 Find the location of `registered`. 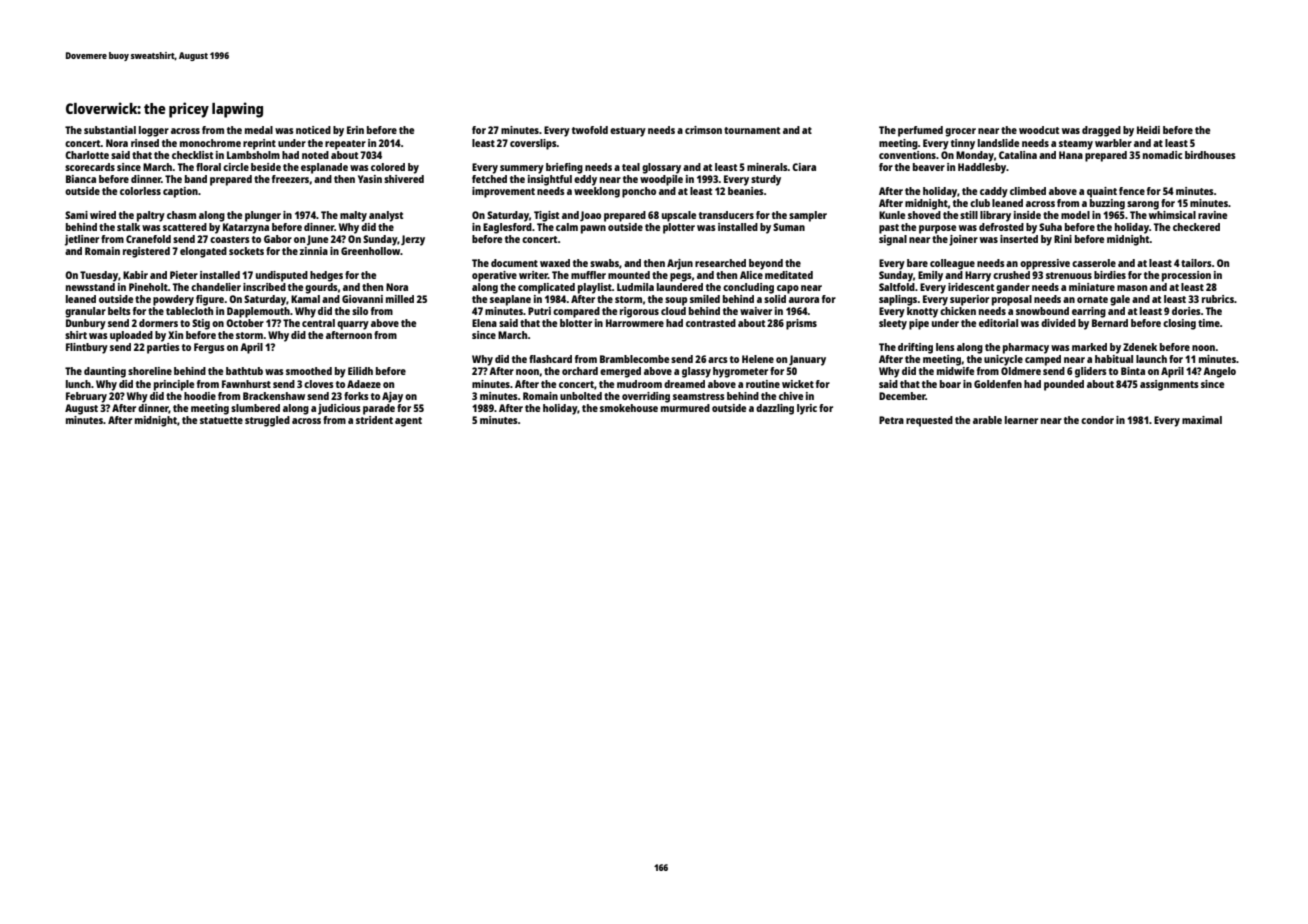

registered is located at coordinates (146, 252).
